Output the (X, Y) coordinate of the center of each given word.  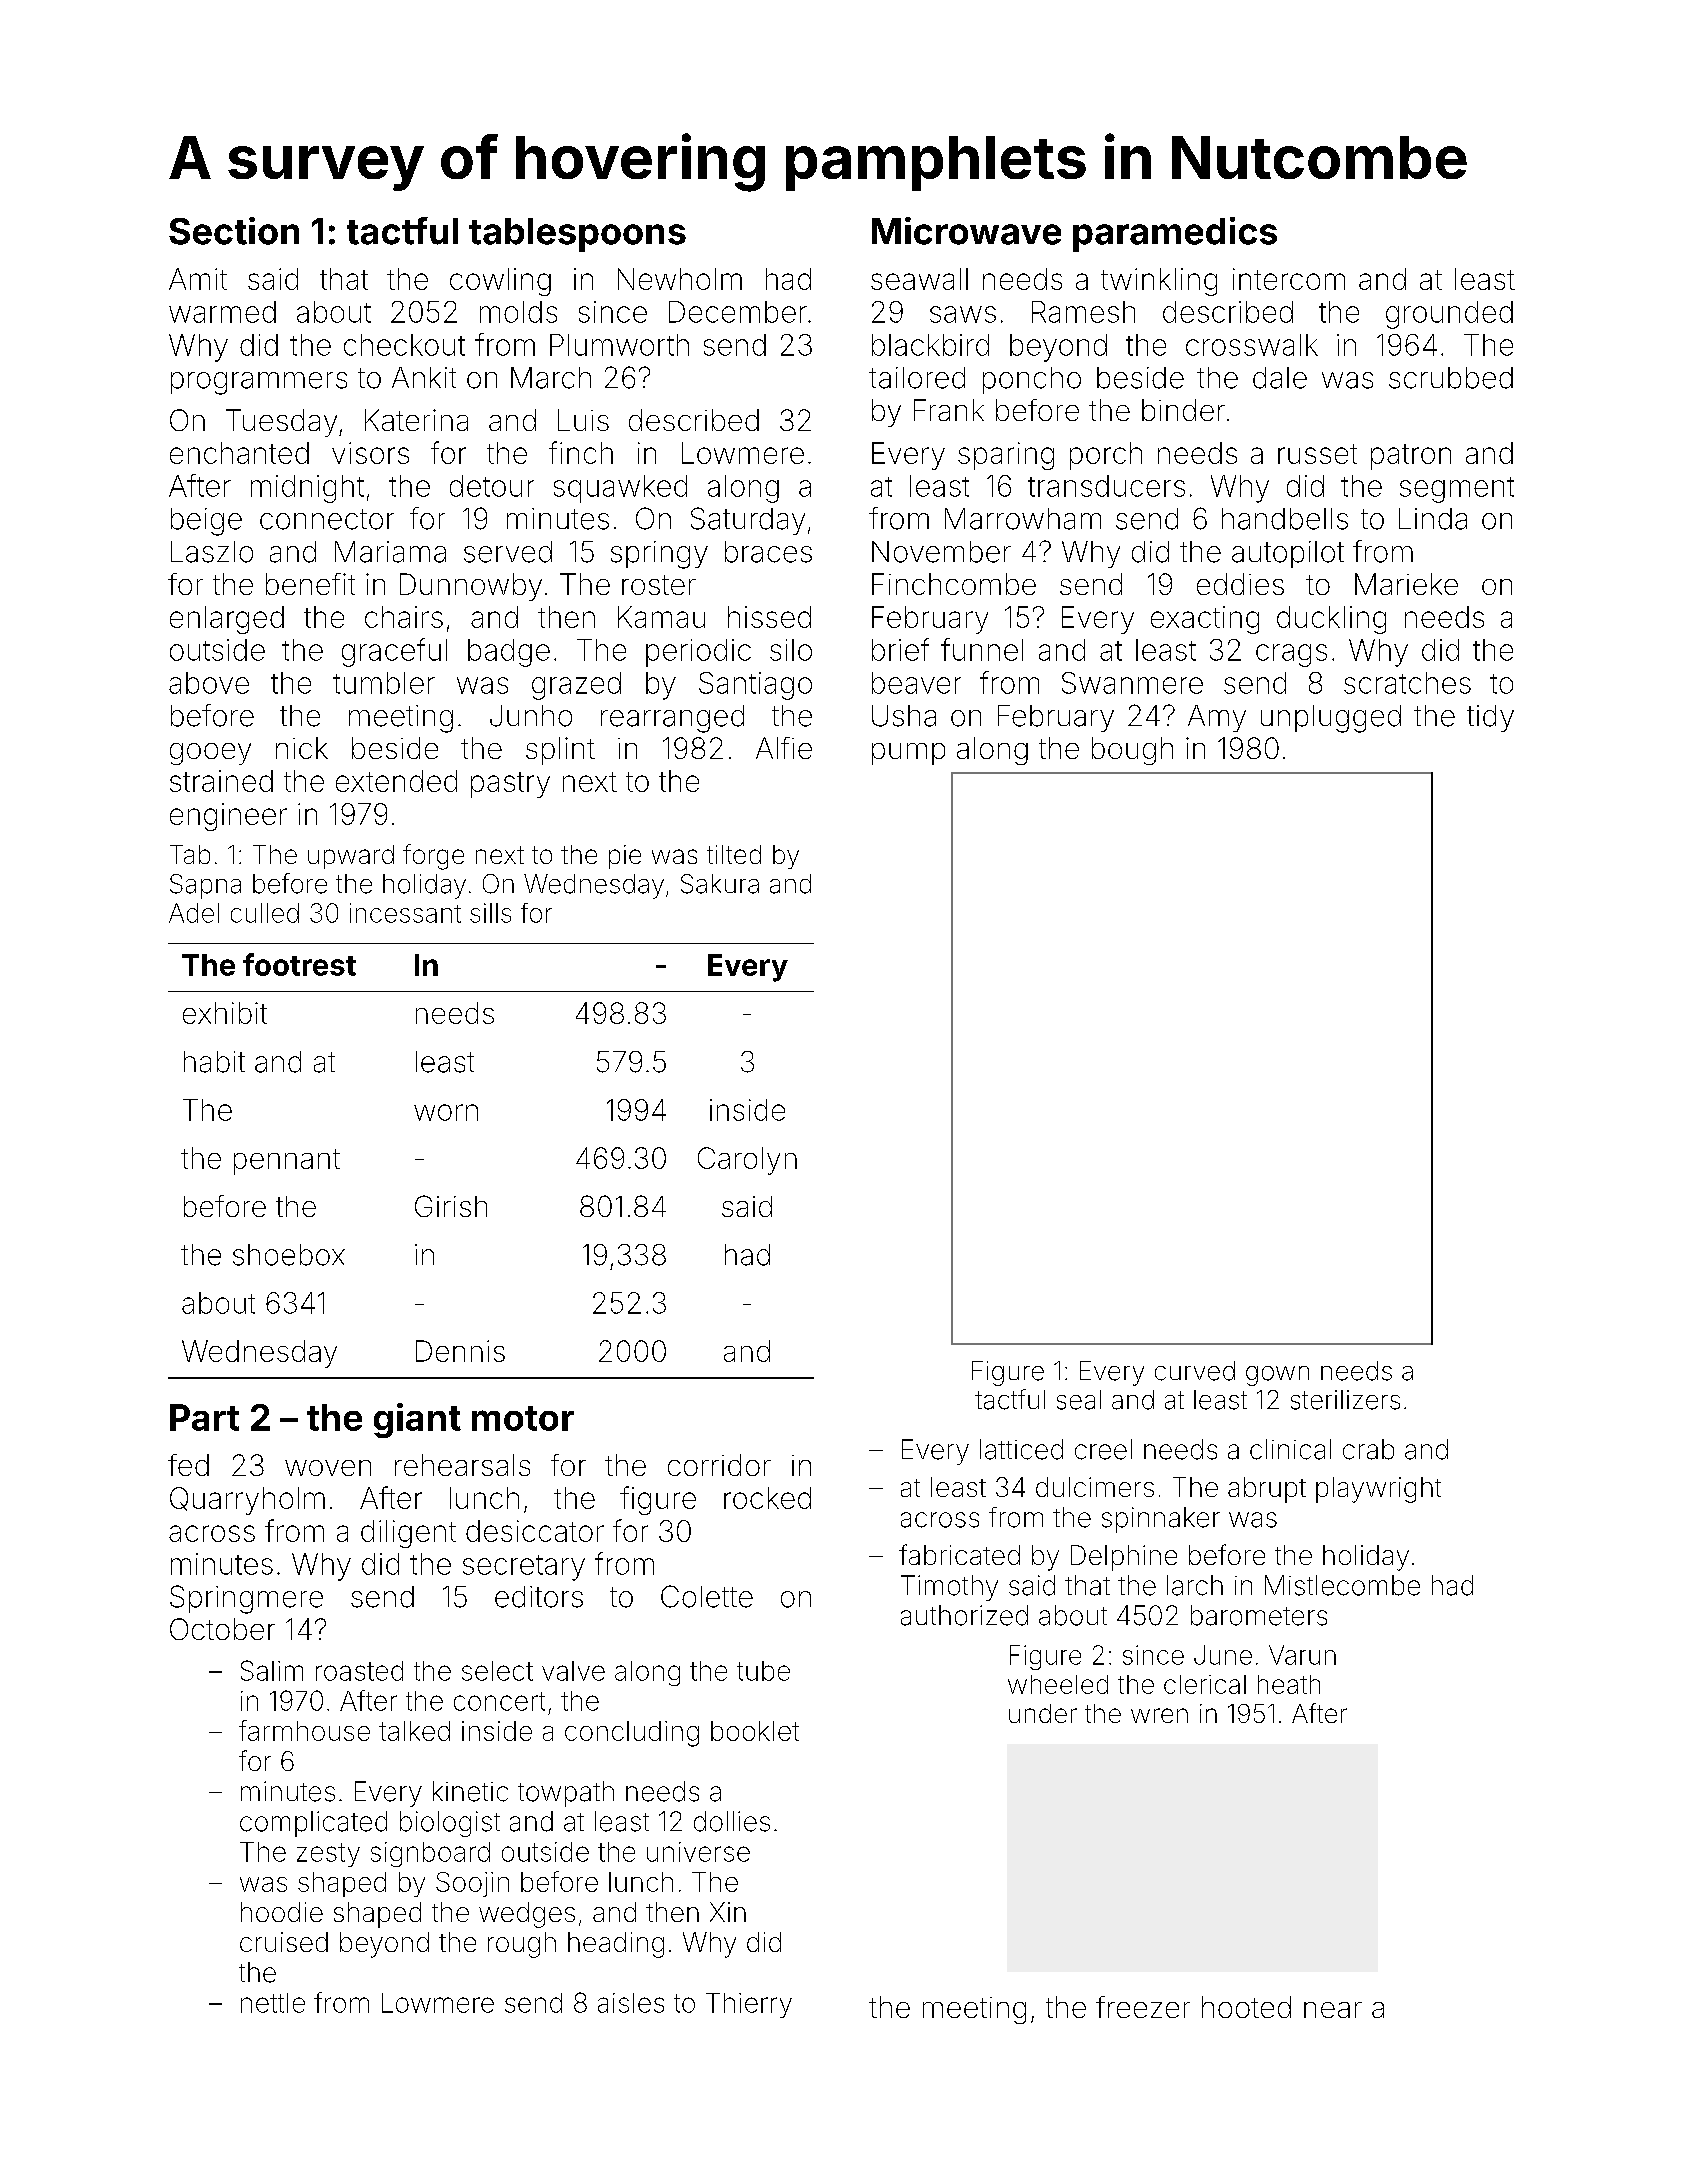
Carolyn (747, 1161)
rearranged (672, 719)
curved (1195, 1371)
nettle (273, 2003)
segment (1457, 490)
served (508, 552)
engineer (228, 817)
